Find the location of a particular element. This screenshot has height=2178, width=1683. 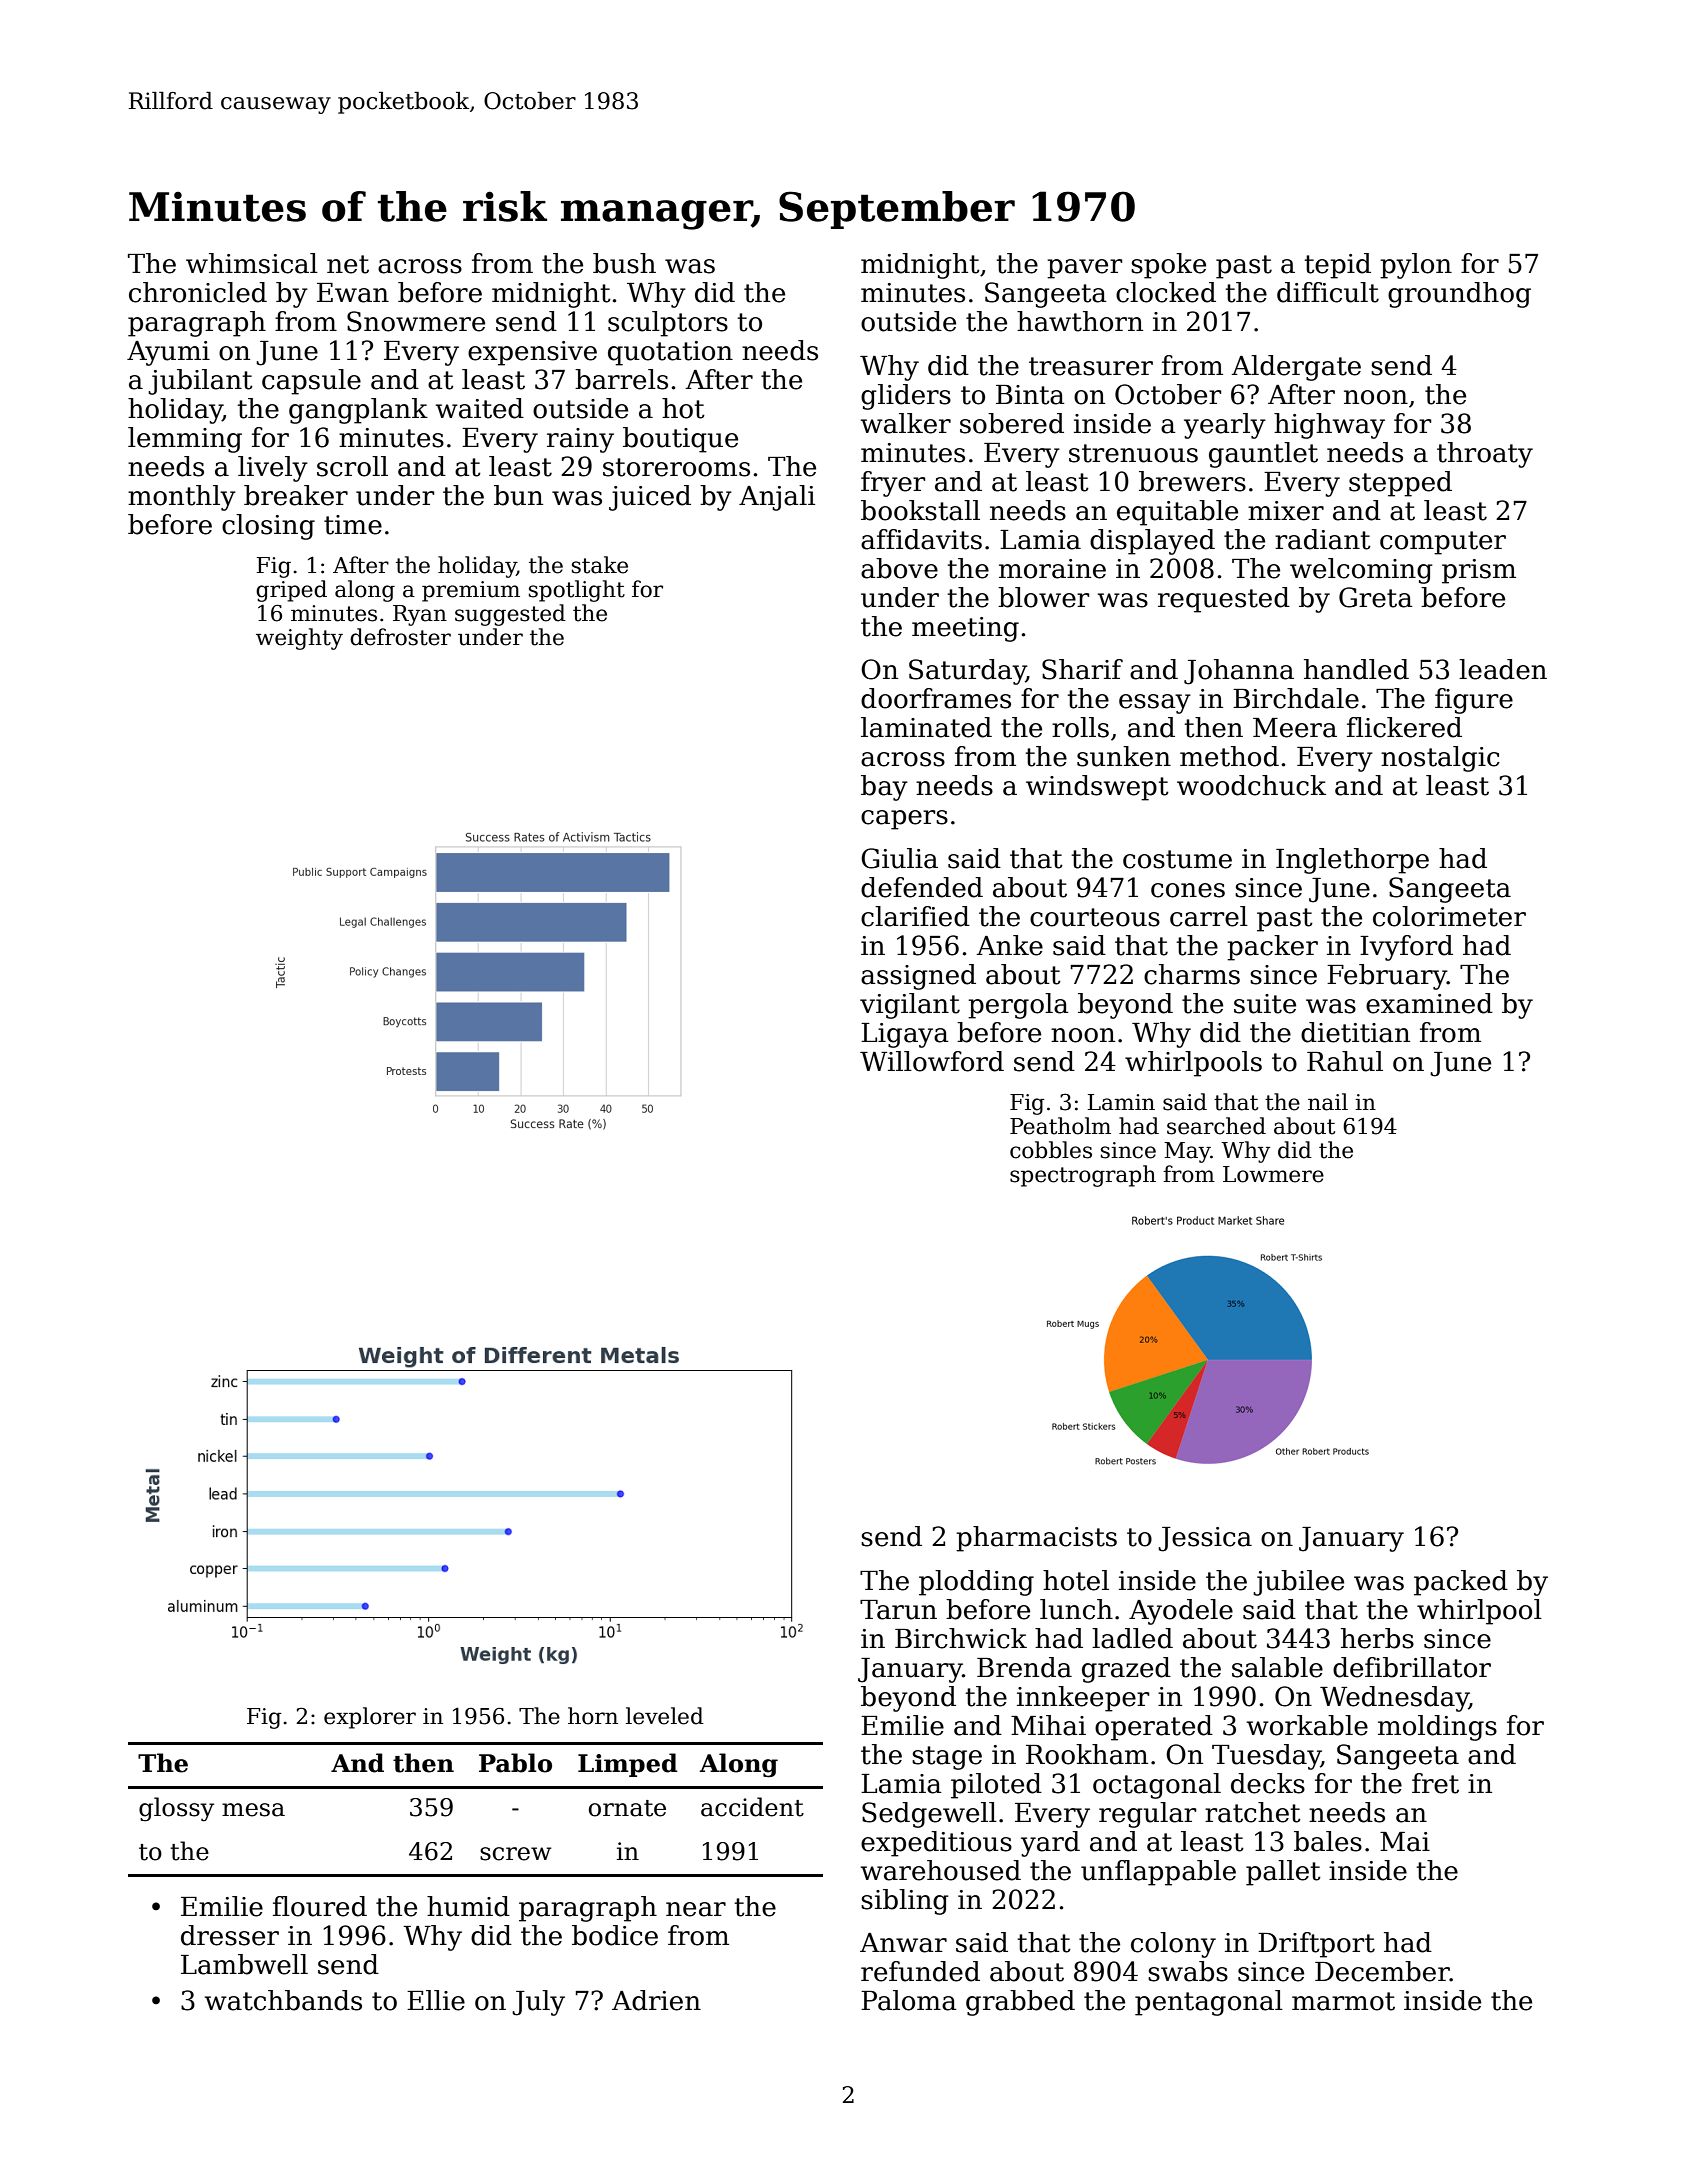

grabbed is located at coordinates (1020, 2003).
